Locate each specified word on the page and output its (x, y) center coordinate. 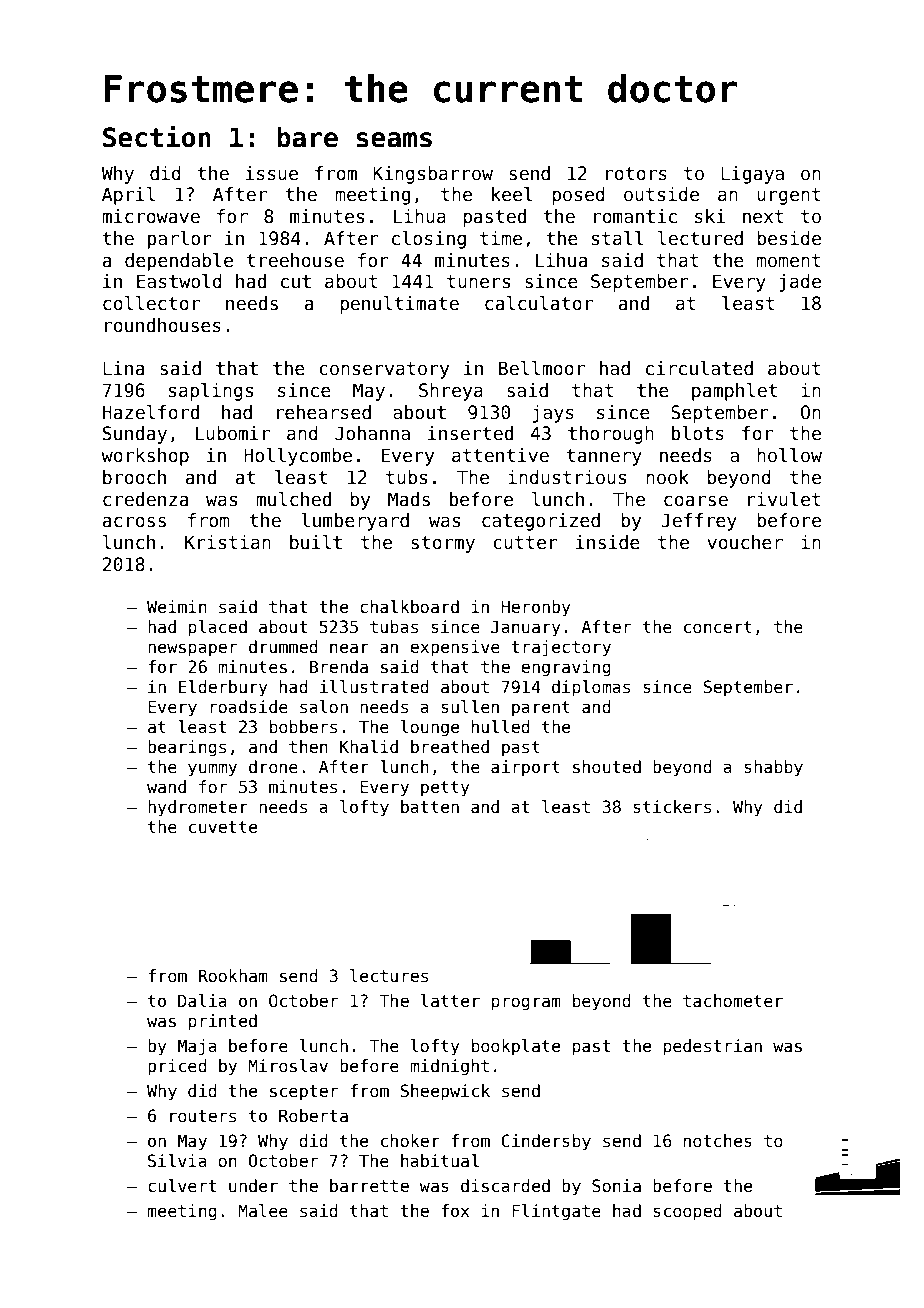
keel (512, 194)
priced (177, 1067)
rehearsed (324, 412)
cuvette (223, 827)
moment (789, 261)
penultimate (399, 305)
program (526, 1004)
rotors (636, 174)
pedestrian (713, 1047)
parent (541, 709)
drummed (283, 647)
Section (157, 136)
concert (718, 627)
